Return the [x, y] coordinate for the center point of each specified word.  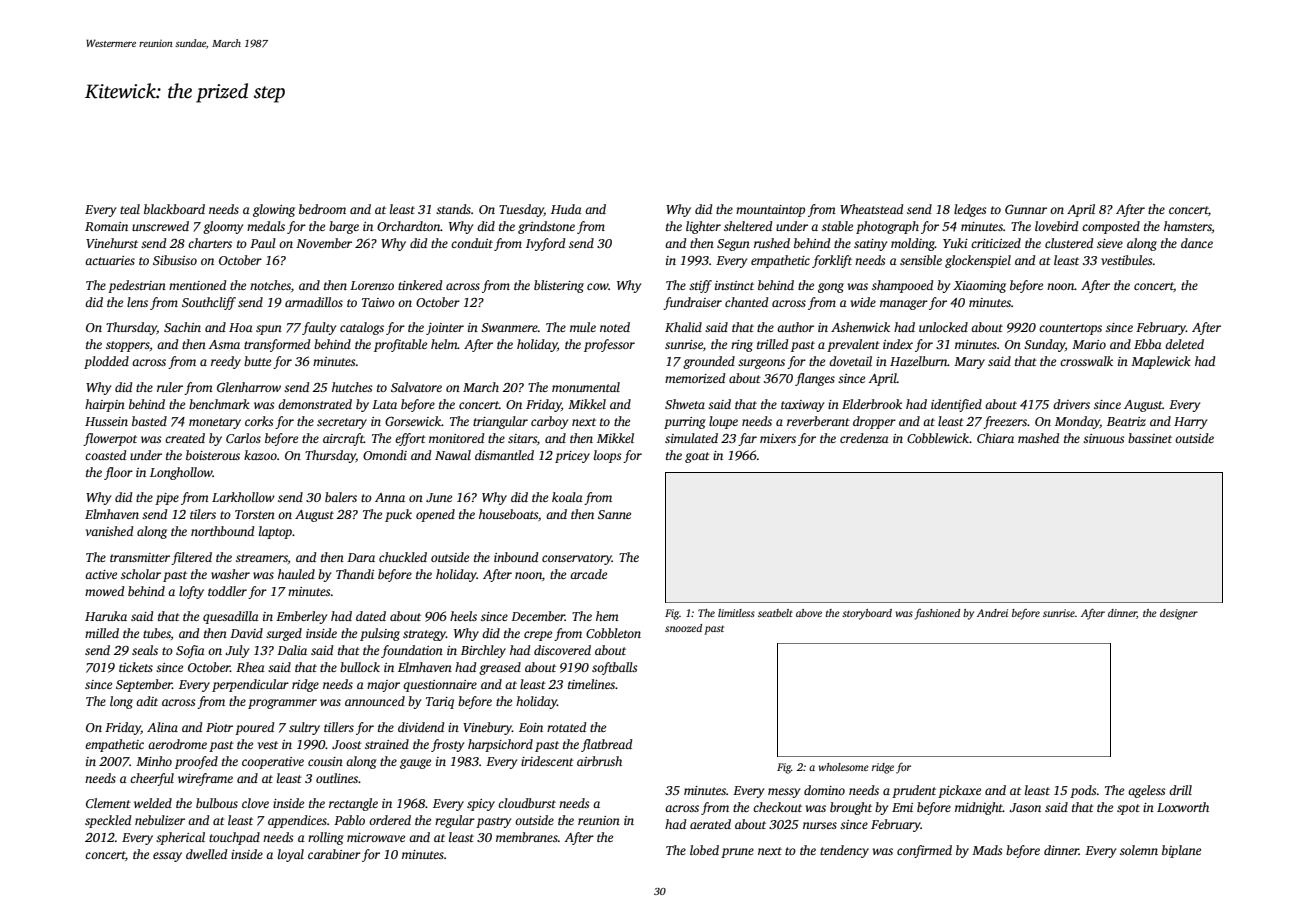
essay [167, 857]
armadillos [314, 302]
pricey [572, 457]
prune [737, 853]
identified [956, 405]
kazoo [260, 455]
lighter [703, 227]
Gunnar [1026, 209]
